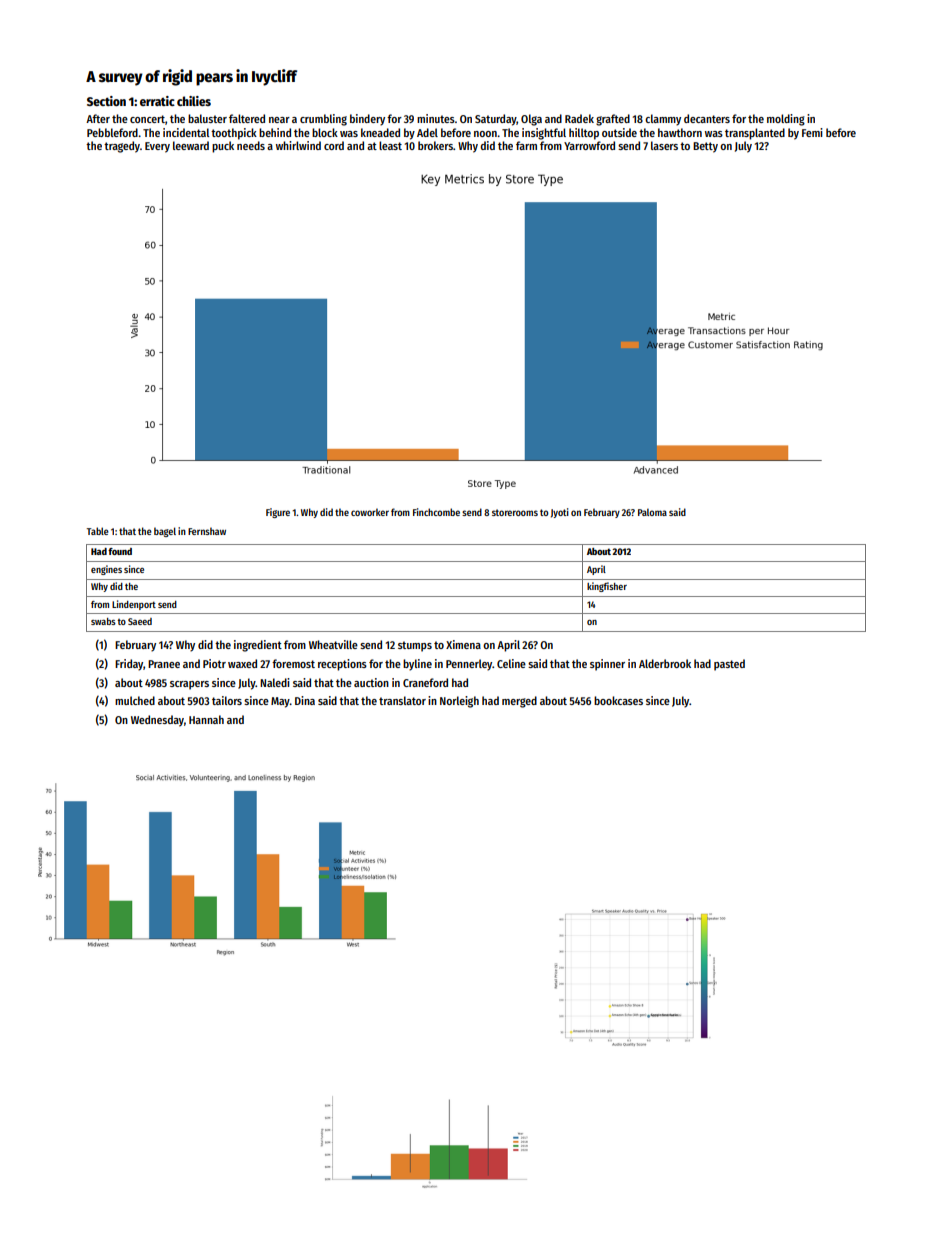  What do you see at coordinates (367, 120) in the page?
I see `bindery` at bounding box center [367, 120].
